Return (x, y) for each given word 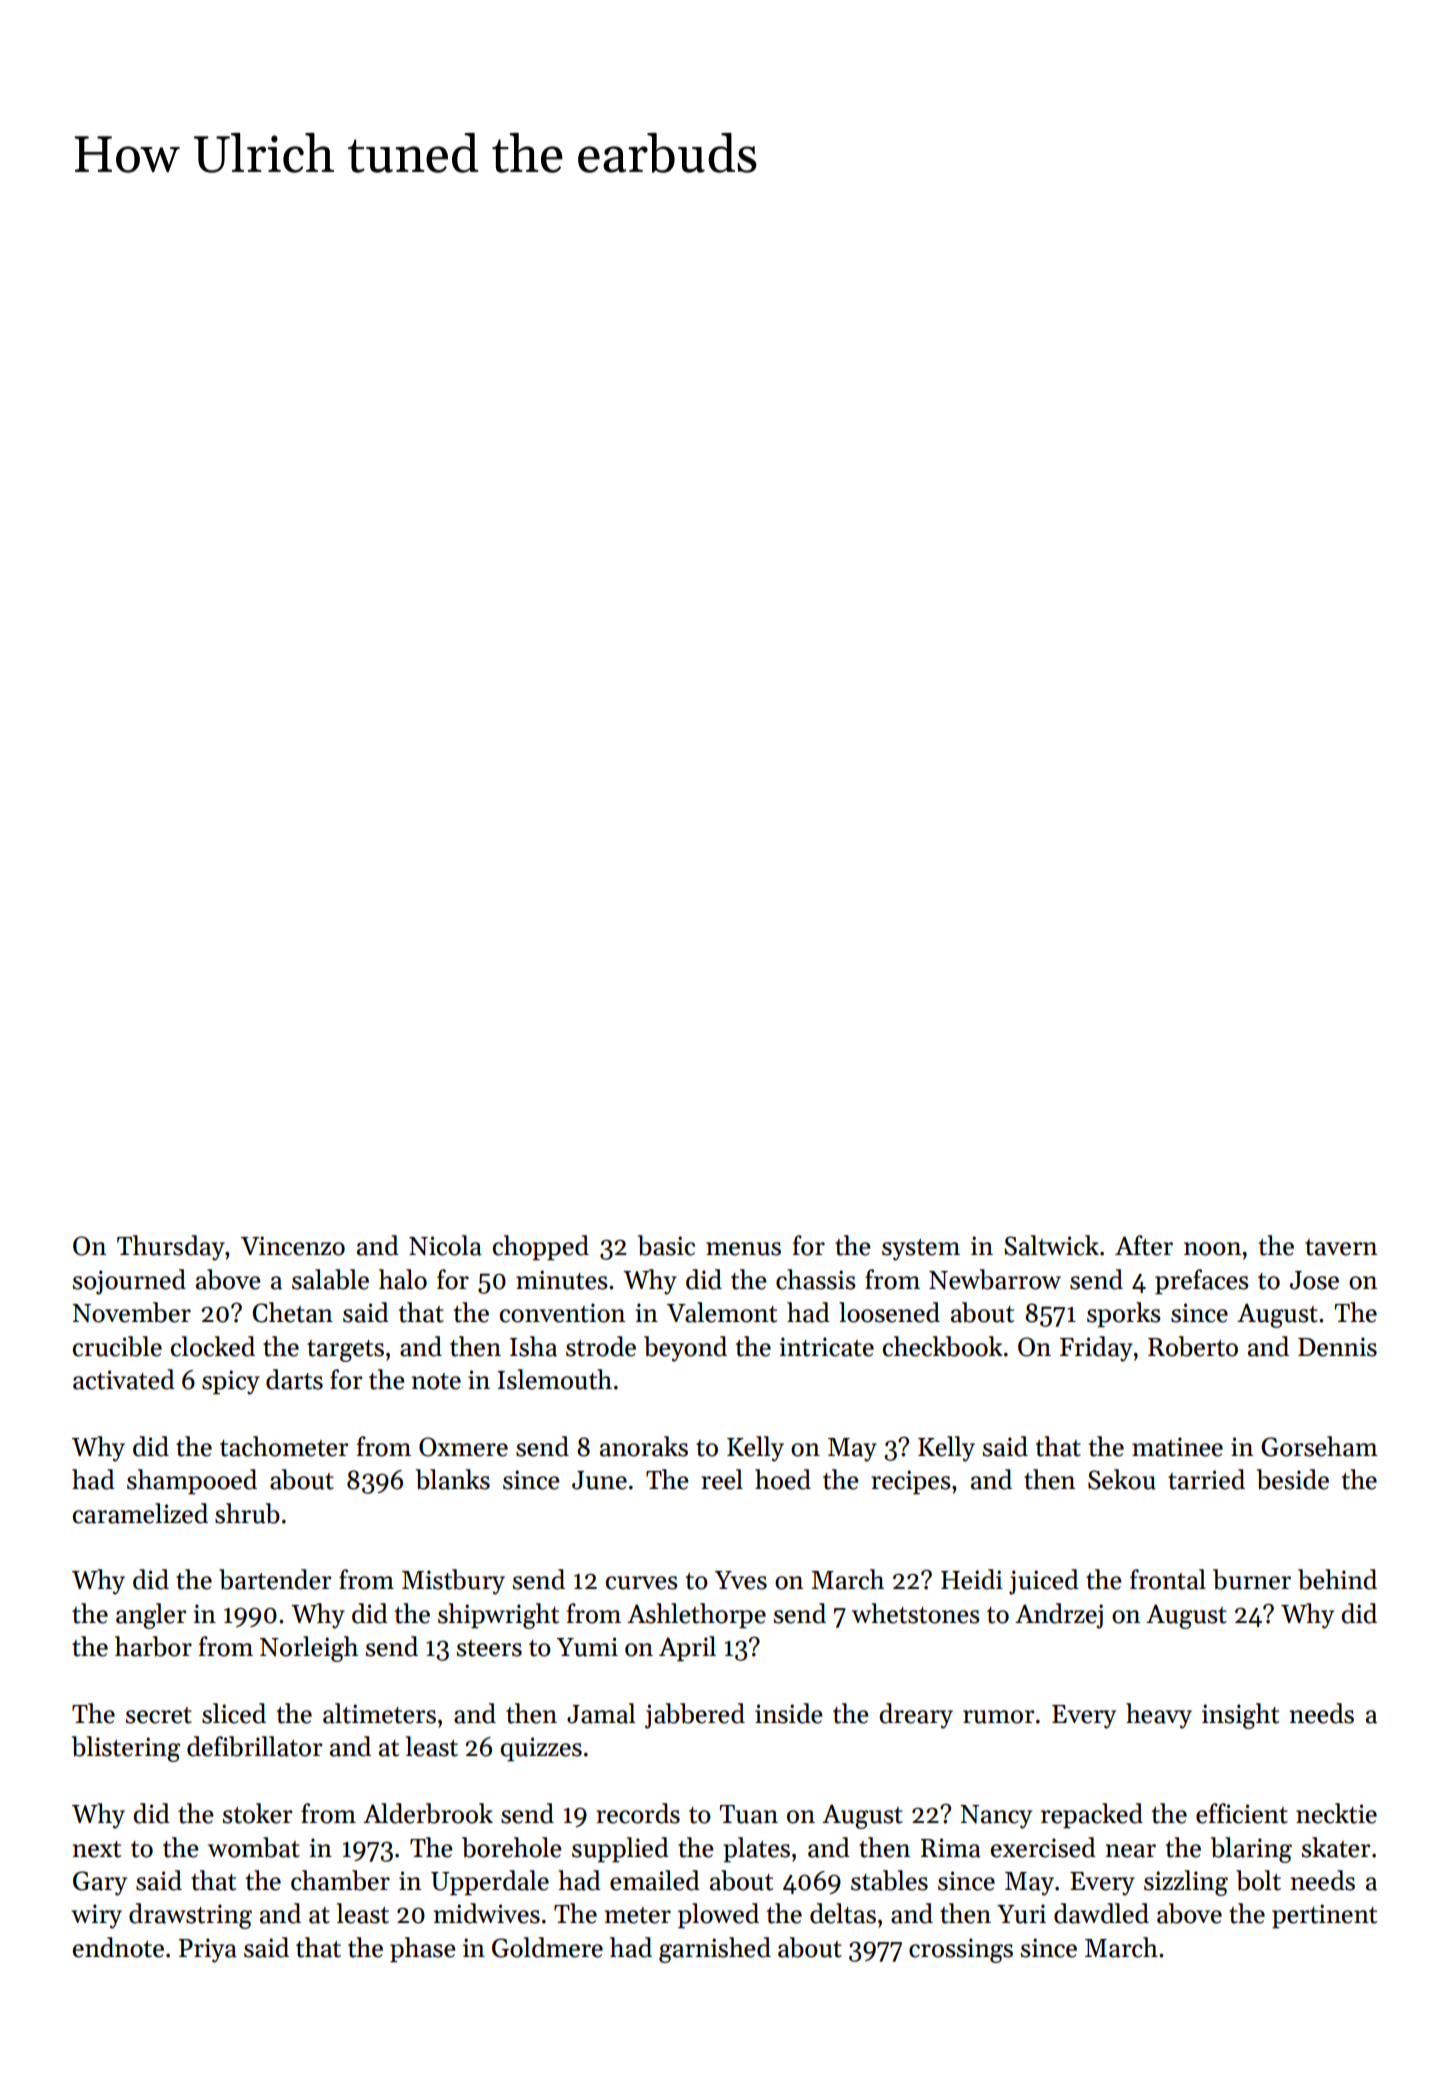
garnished (715, 1950)
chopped (541, 1248)
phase (423, 1950)
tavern (1341, 1247)
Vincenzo (293, 1246)
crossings (961, 1950)
